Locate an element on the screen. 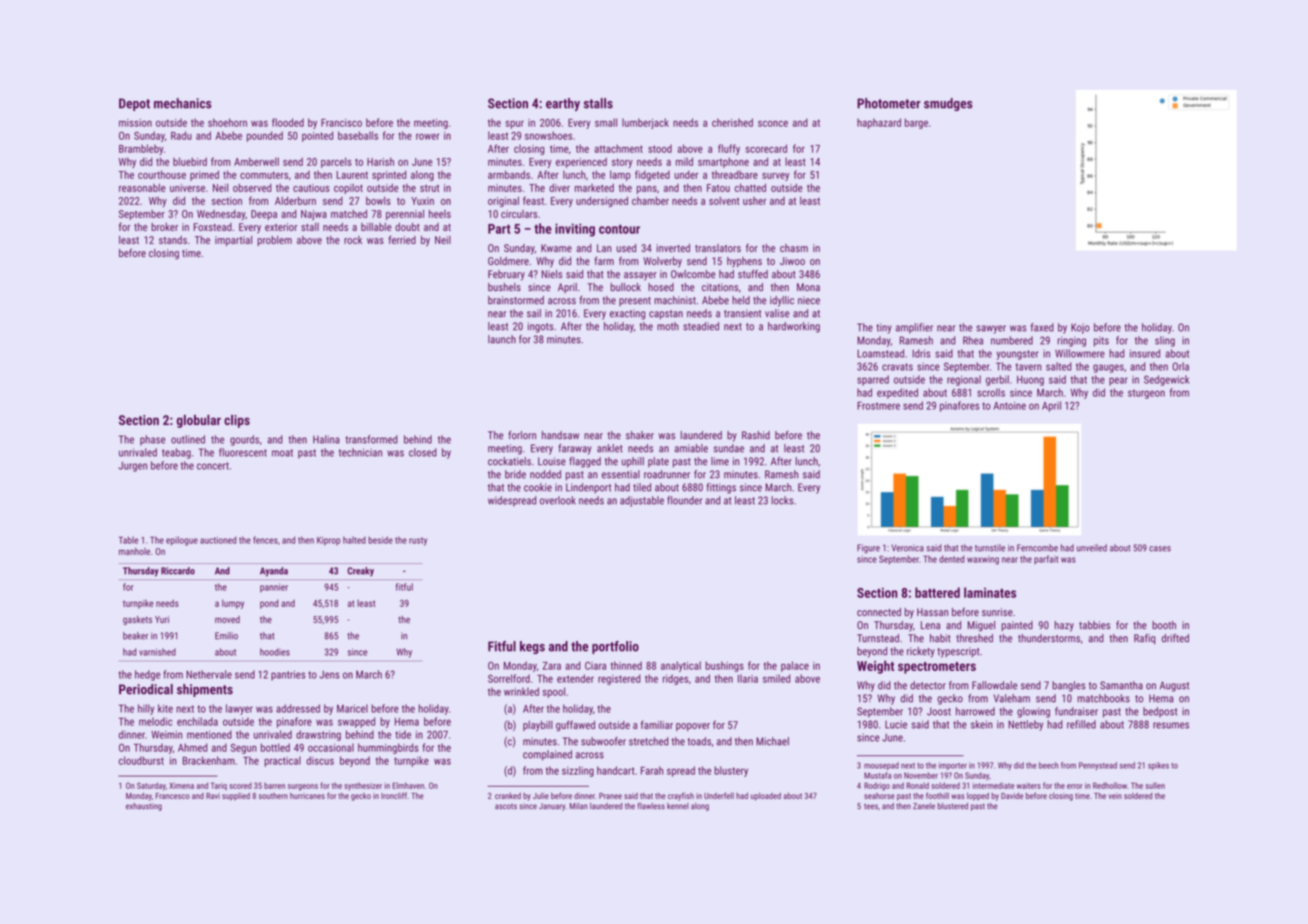 The width and height of the screenshot is (1308, 924). chasm is located at coordinates (794, 248).
